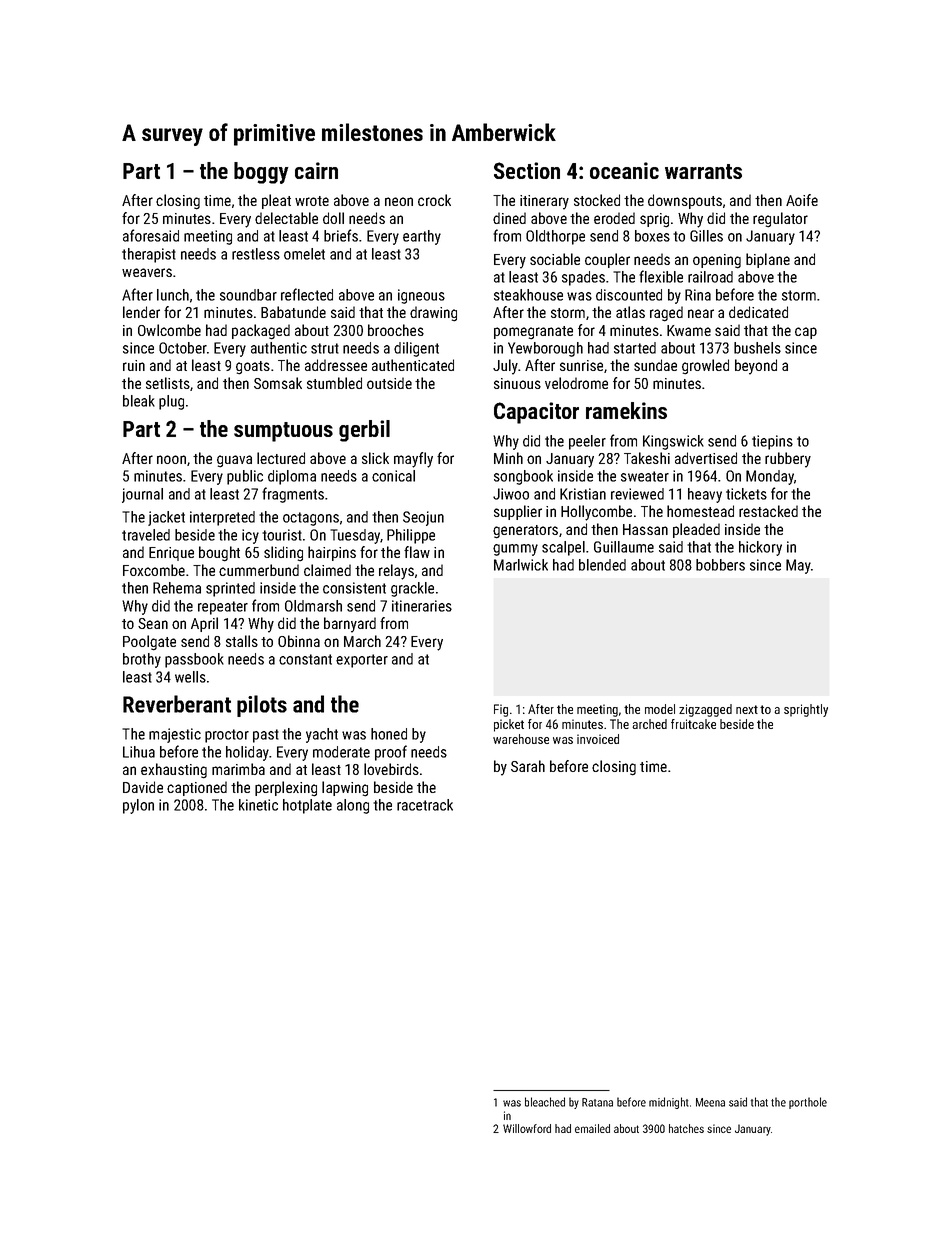 This screenshot has width=952, height=1233. What do you see at coordinates (283, 432) in the screenshot?
I see `sumptuous` at bounding box center [283, 432].
